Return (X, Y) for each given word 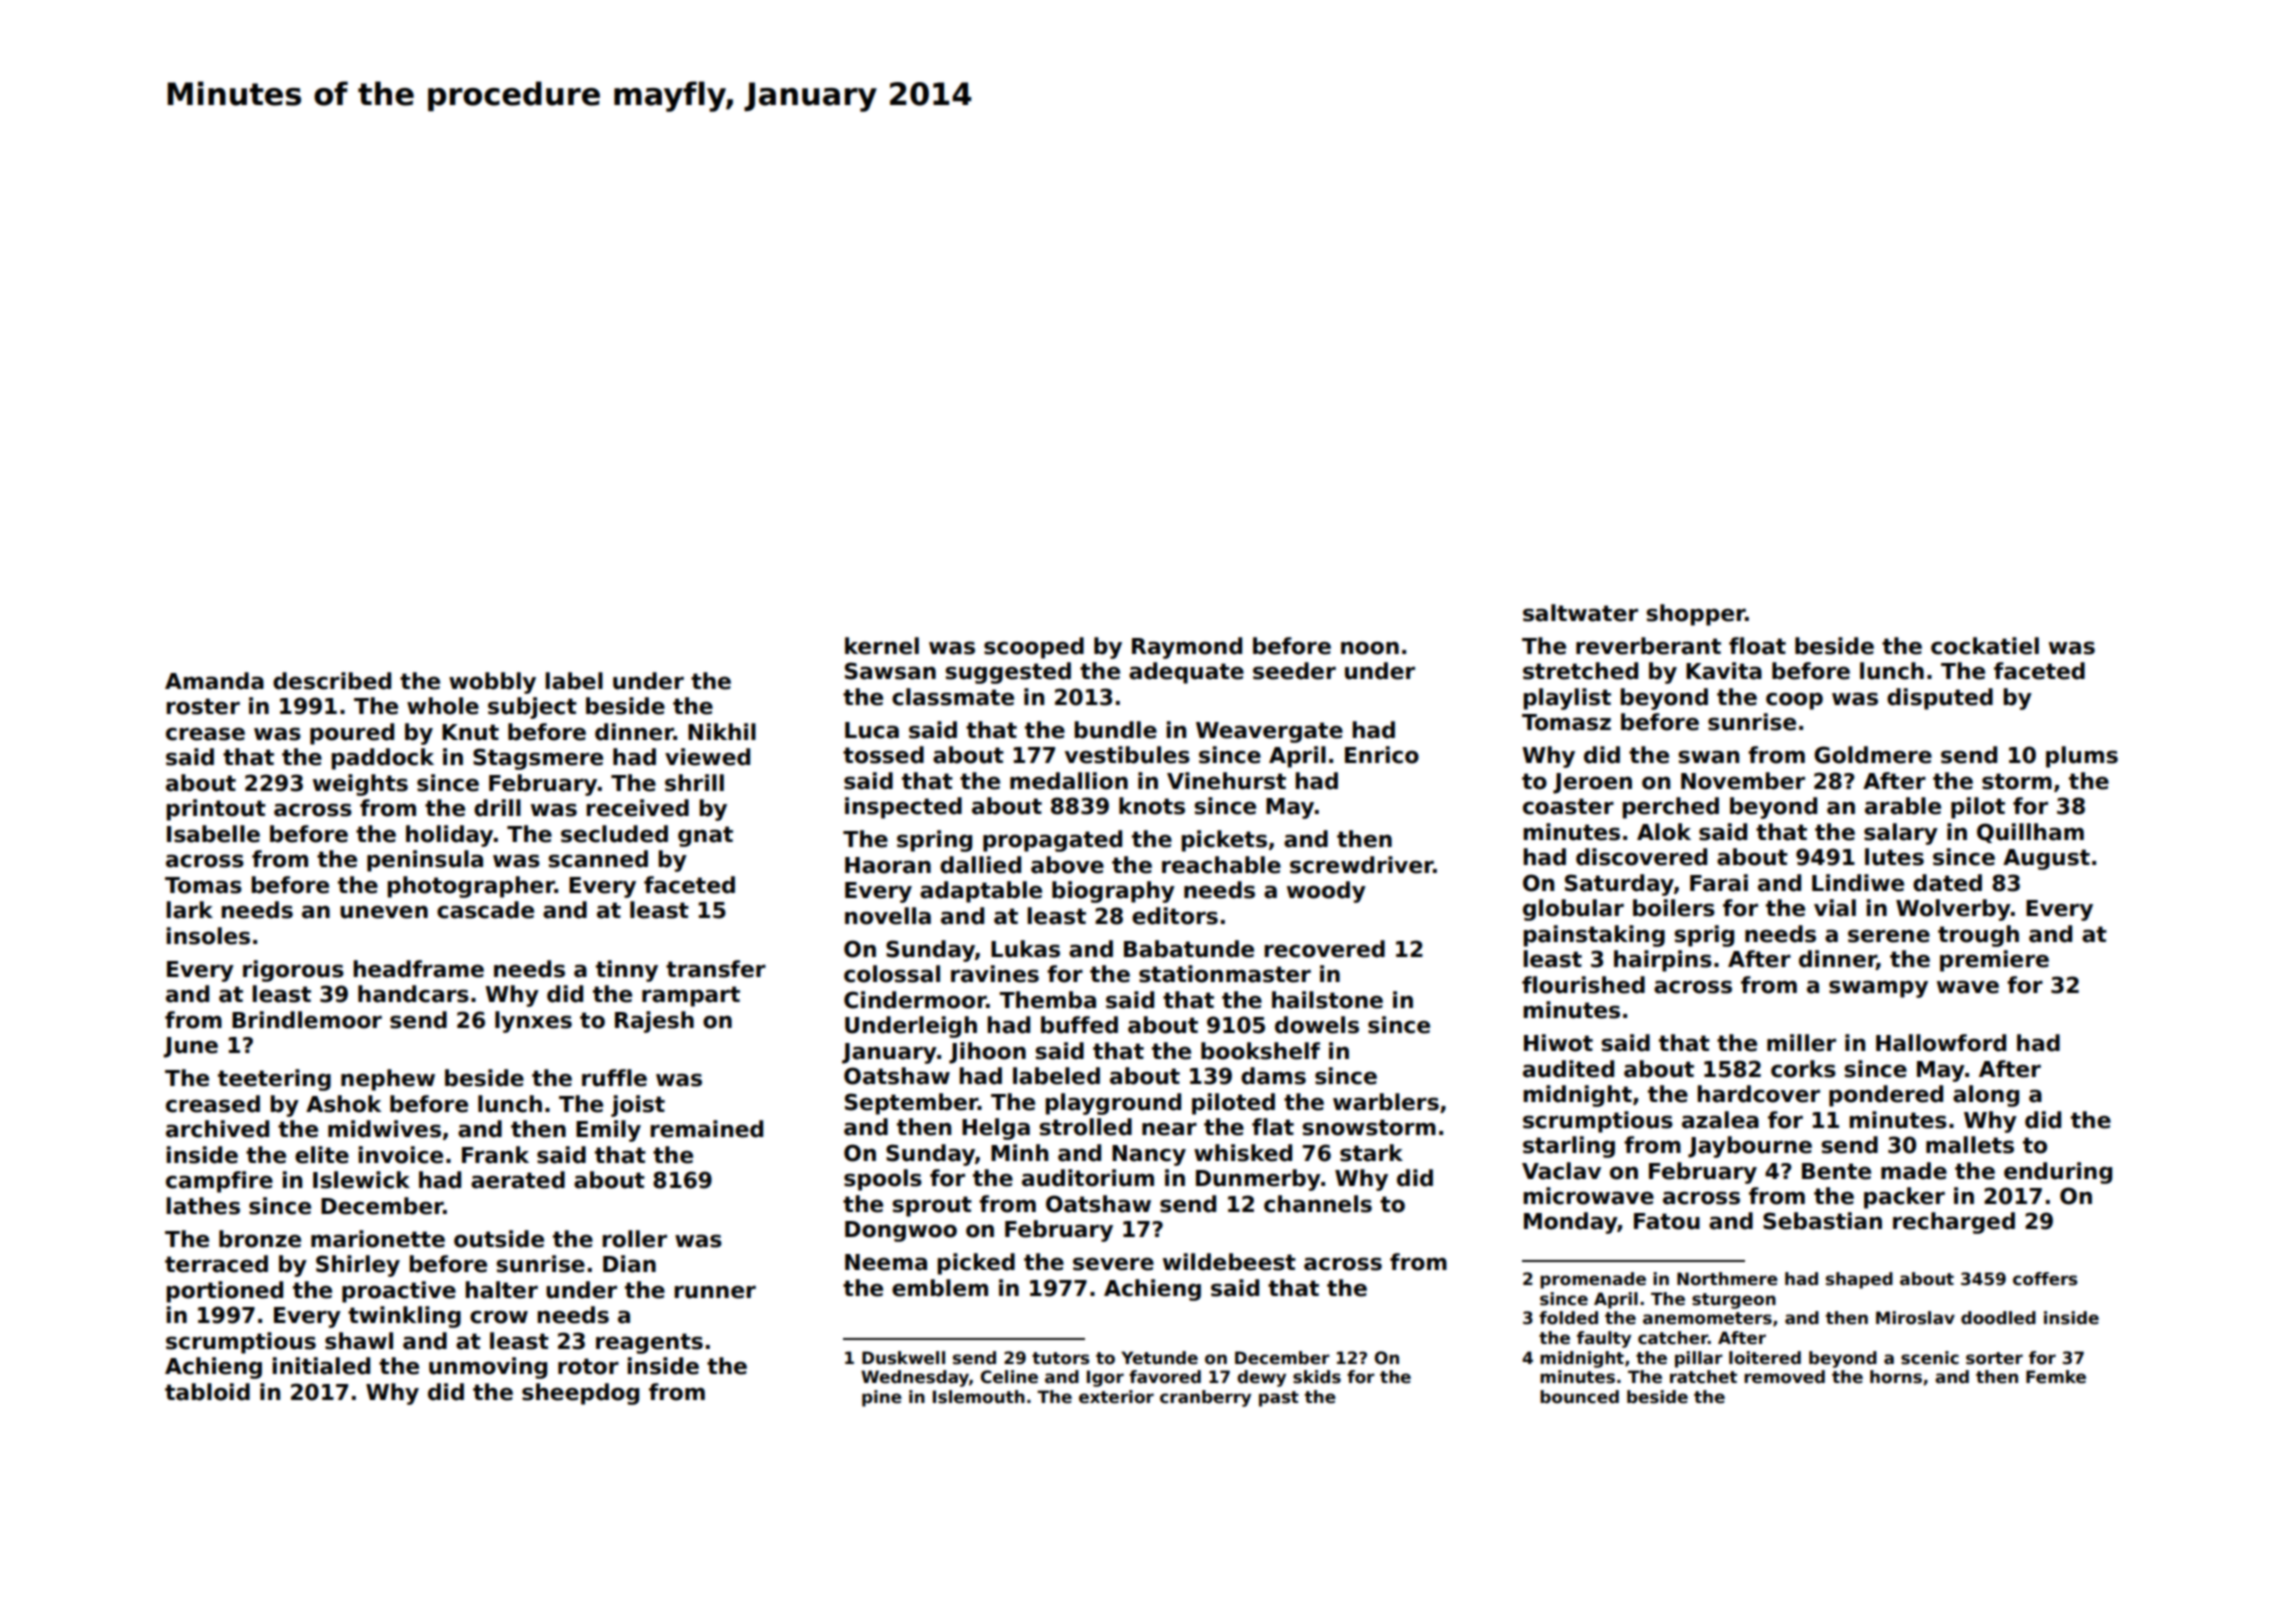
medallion (1069, 781)
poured (352, 734)
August (2046, 859)
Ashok (343, 1104)
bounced (1579, 1397)
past (1279, 1399)
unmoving (488, 1368)
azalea (1720, 1120)
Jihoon (987, 1053)
